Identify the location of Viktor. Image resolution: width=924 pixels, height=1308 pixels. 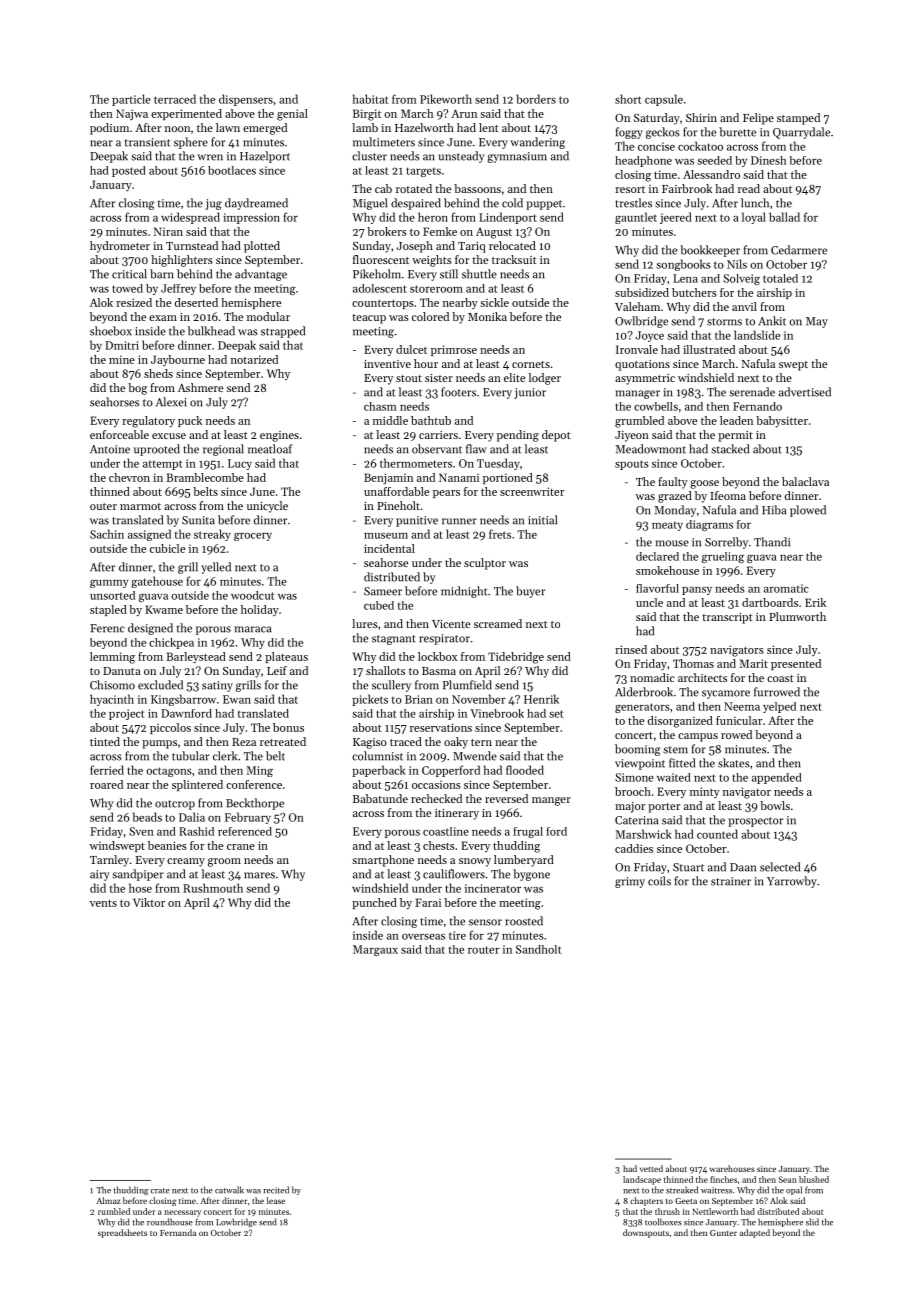
(149, 902).
